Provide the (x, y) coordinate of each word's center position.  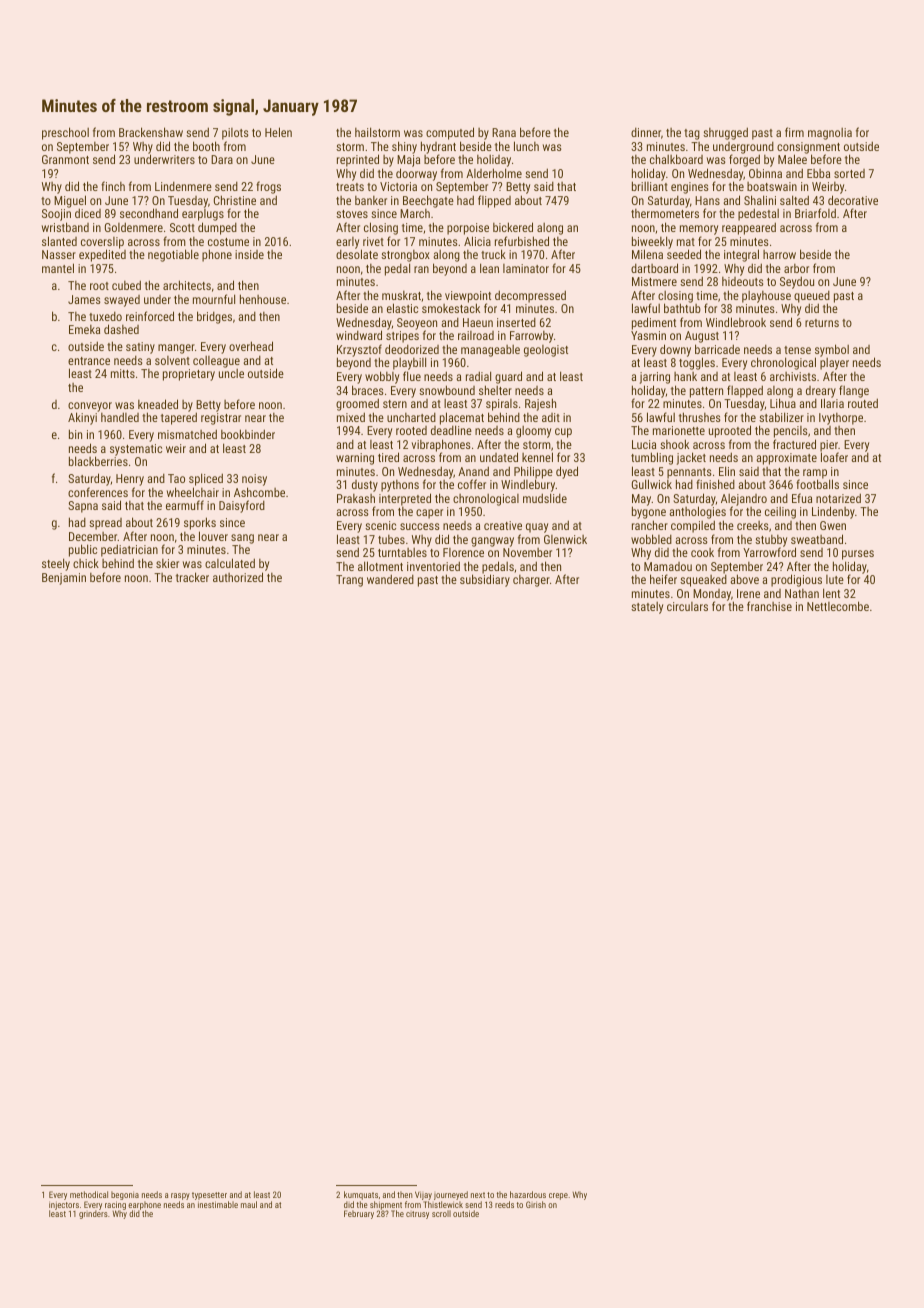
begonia (125, 1195)
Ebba (818, 173)
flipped (494, 201)
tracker (192, 577)
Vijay (423, 1195)
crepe (558, 1196)
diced (88, 213)
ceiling (780, 513)
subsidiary (485, 581)
